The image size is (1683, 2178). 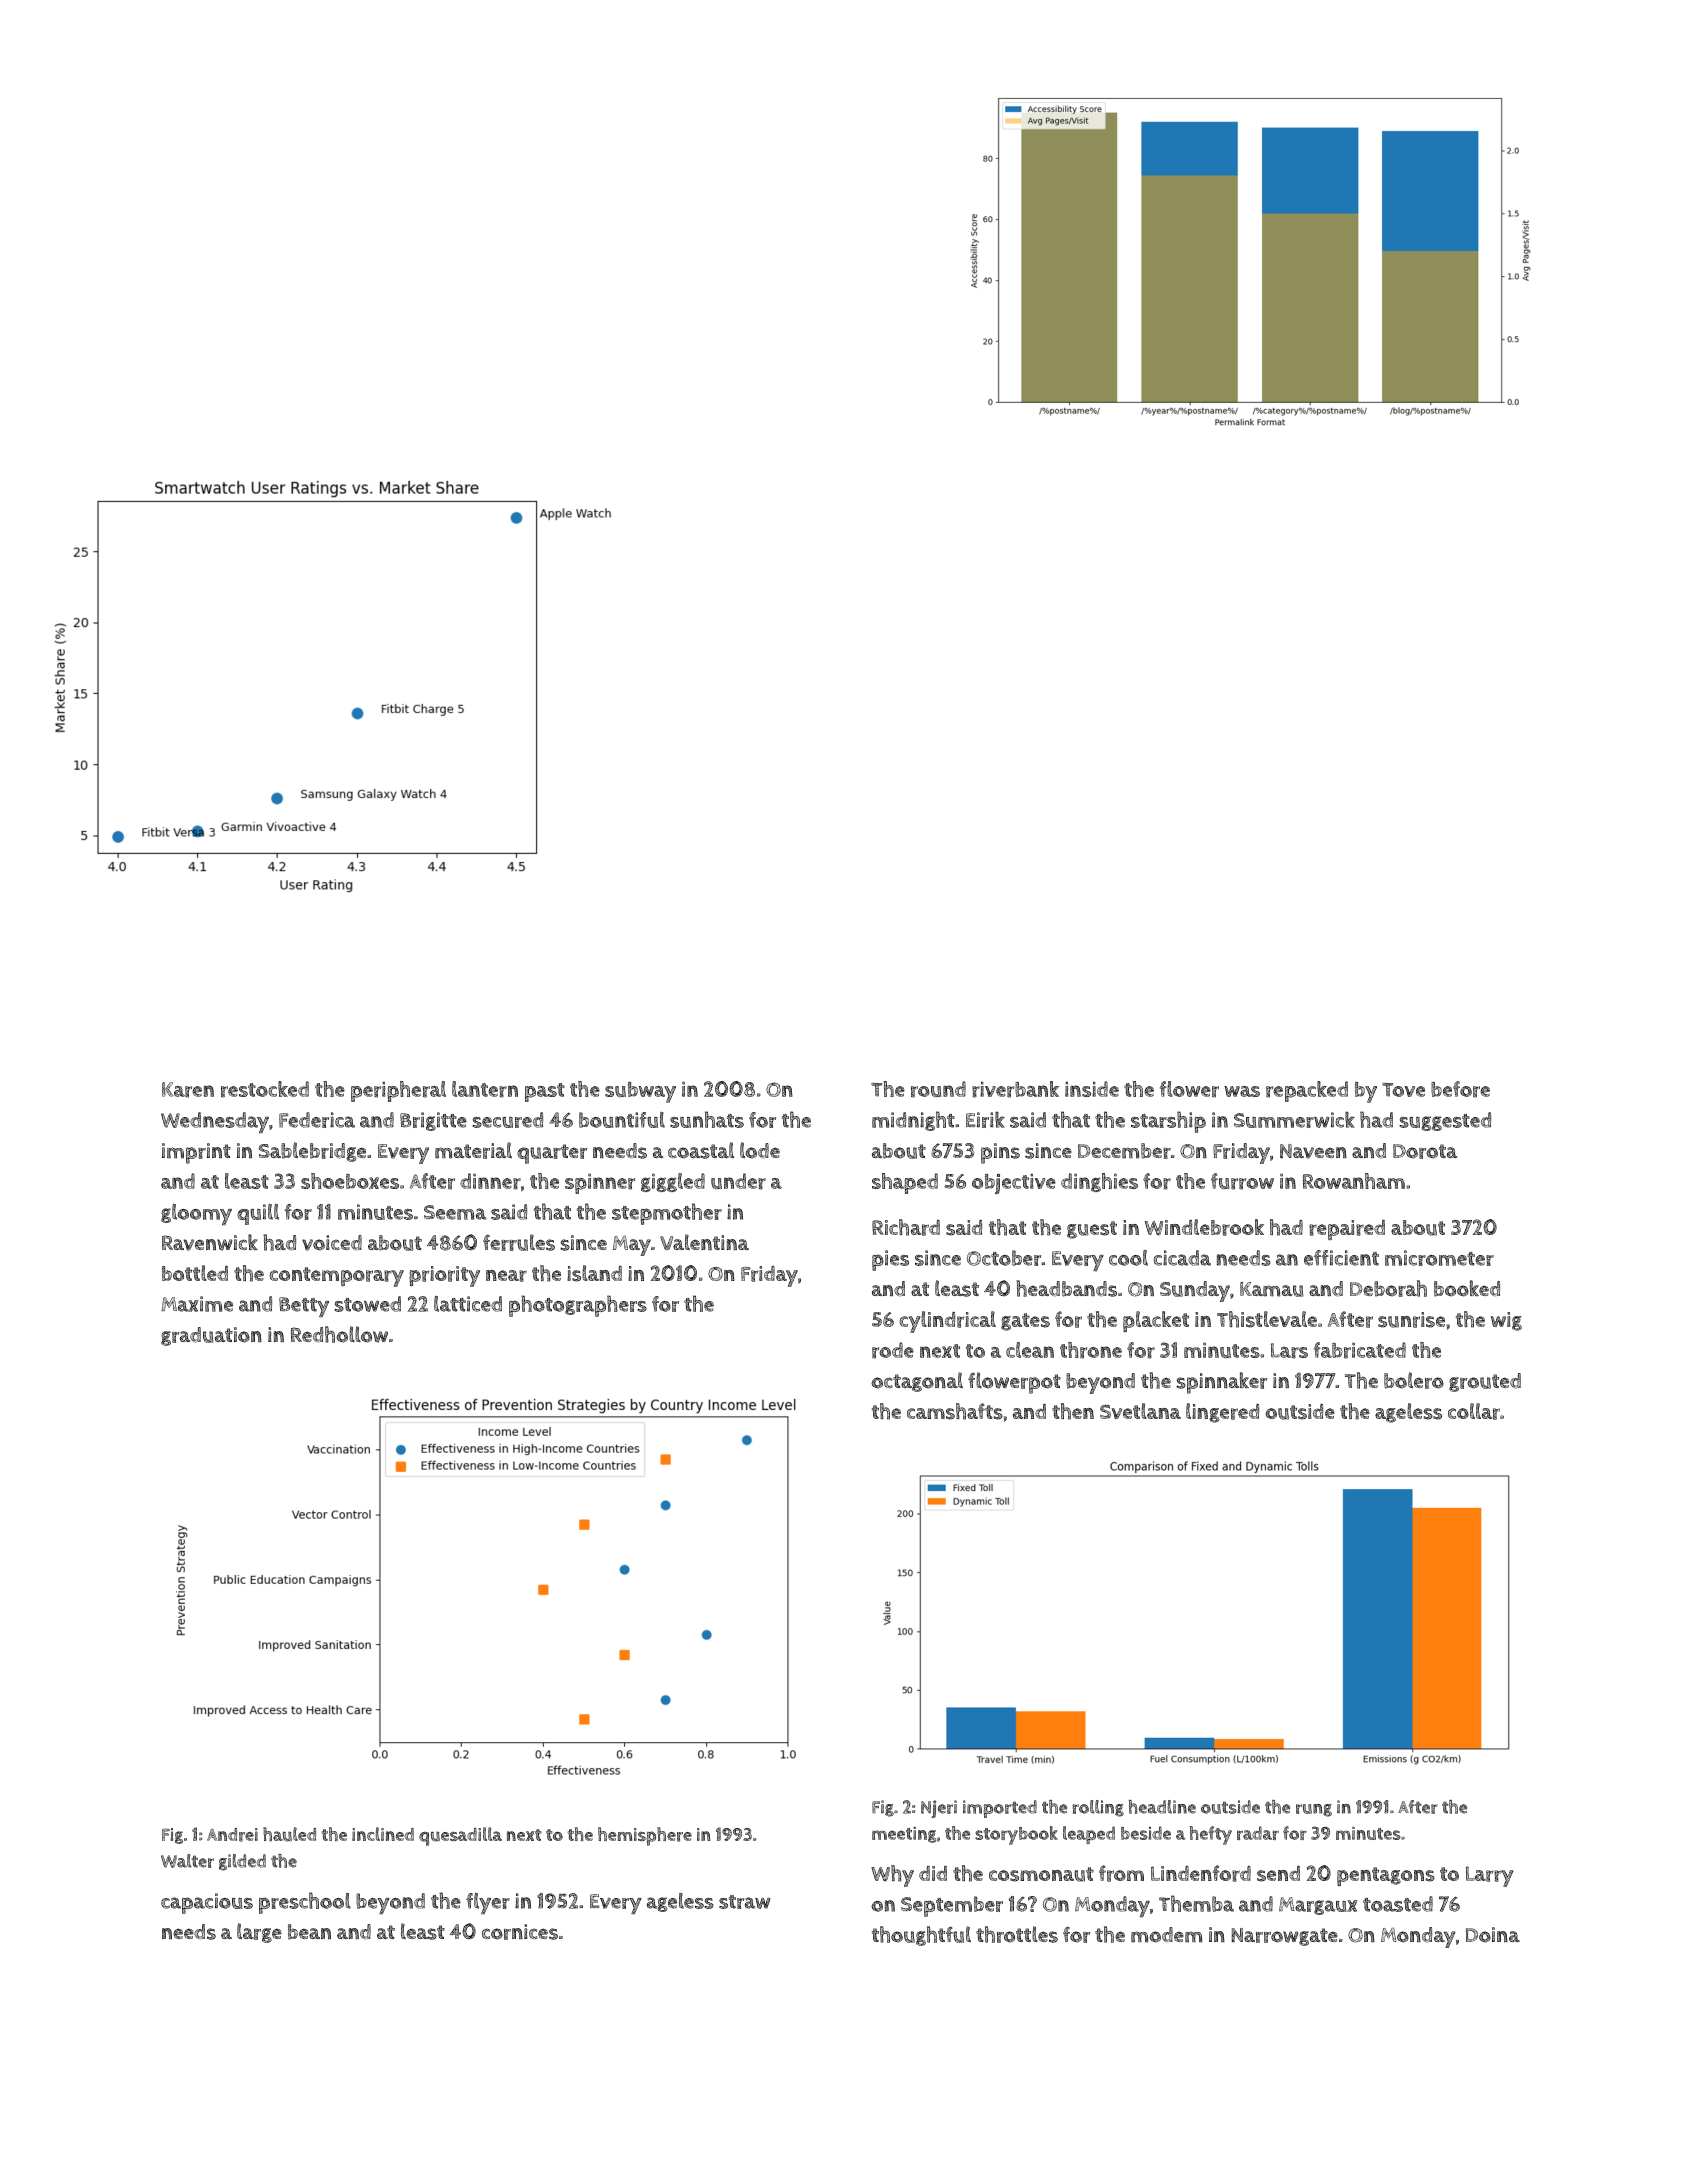 I want to click on quarter, so click(x=552, y=1154).
